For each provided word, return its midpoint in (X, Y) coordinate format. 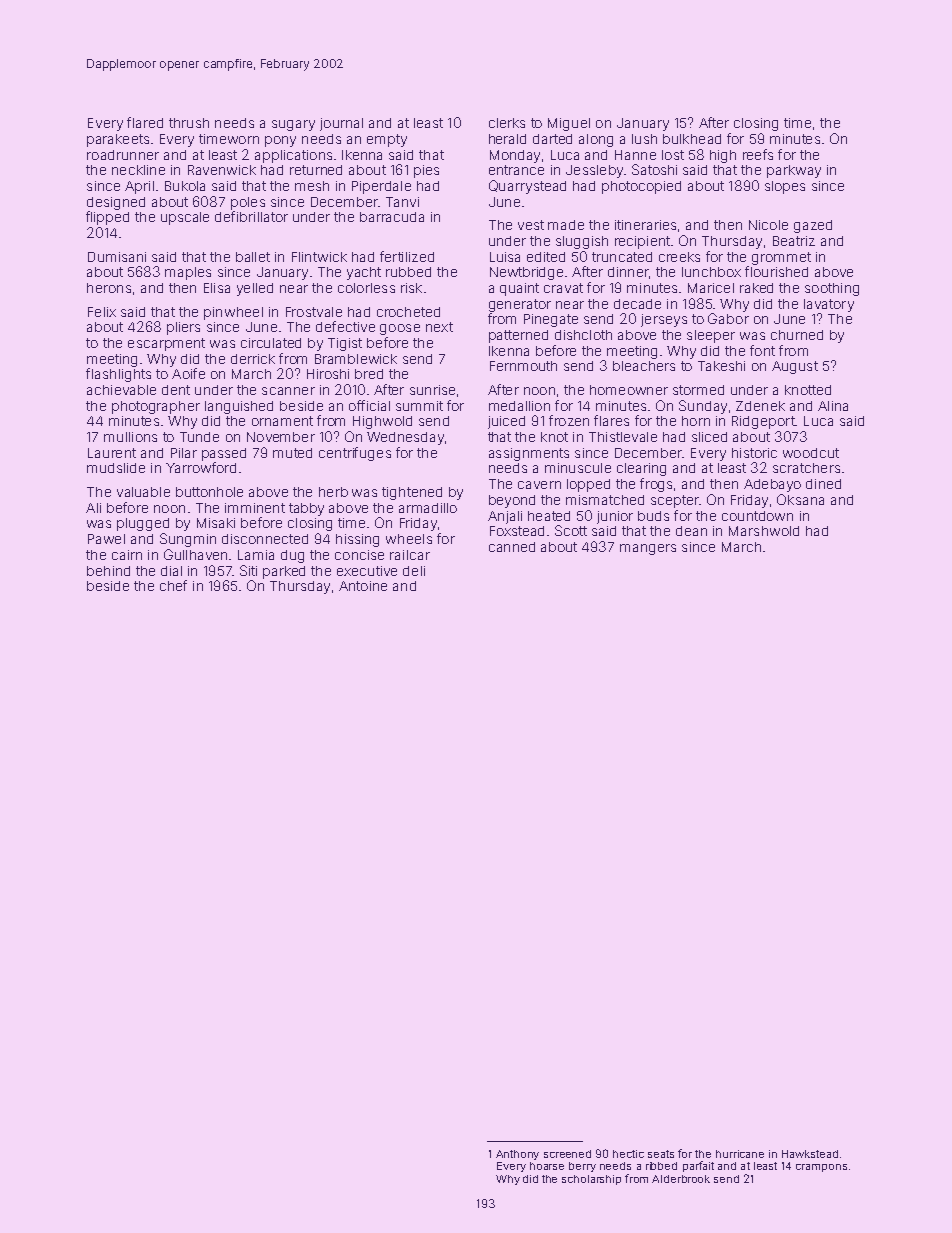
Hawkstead (810, 1154)
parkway (794, 171)
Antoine (363, 586)
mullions (130, 437)
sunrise (432, 390)
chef (173, 585)
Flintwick (319, 257)
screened (567, 1154)
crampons (821, 1168)
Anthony (517, 1155)
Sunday (703, 407)
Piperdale (381, 187)
